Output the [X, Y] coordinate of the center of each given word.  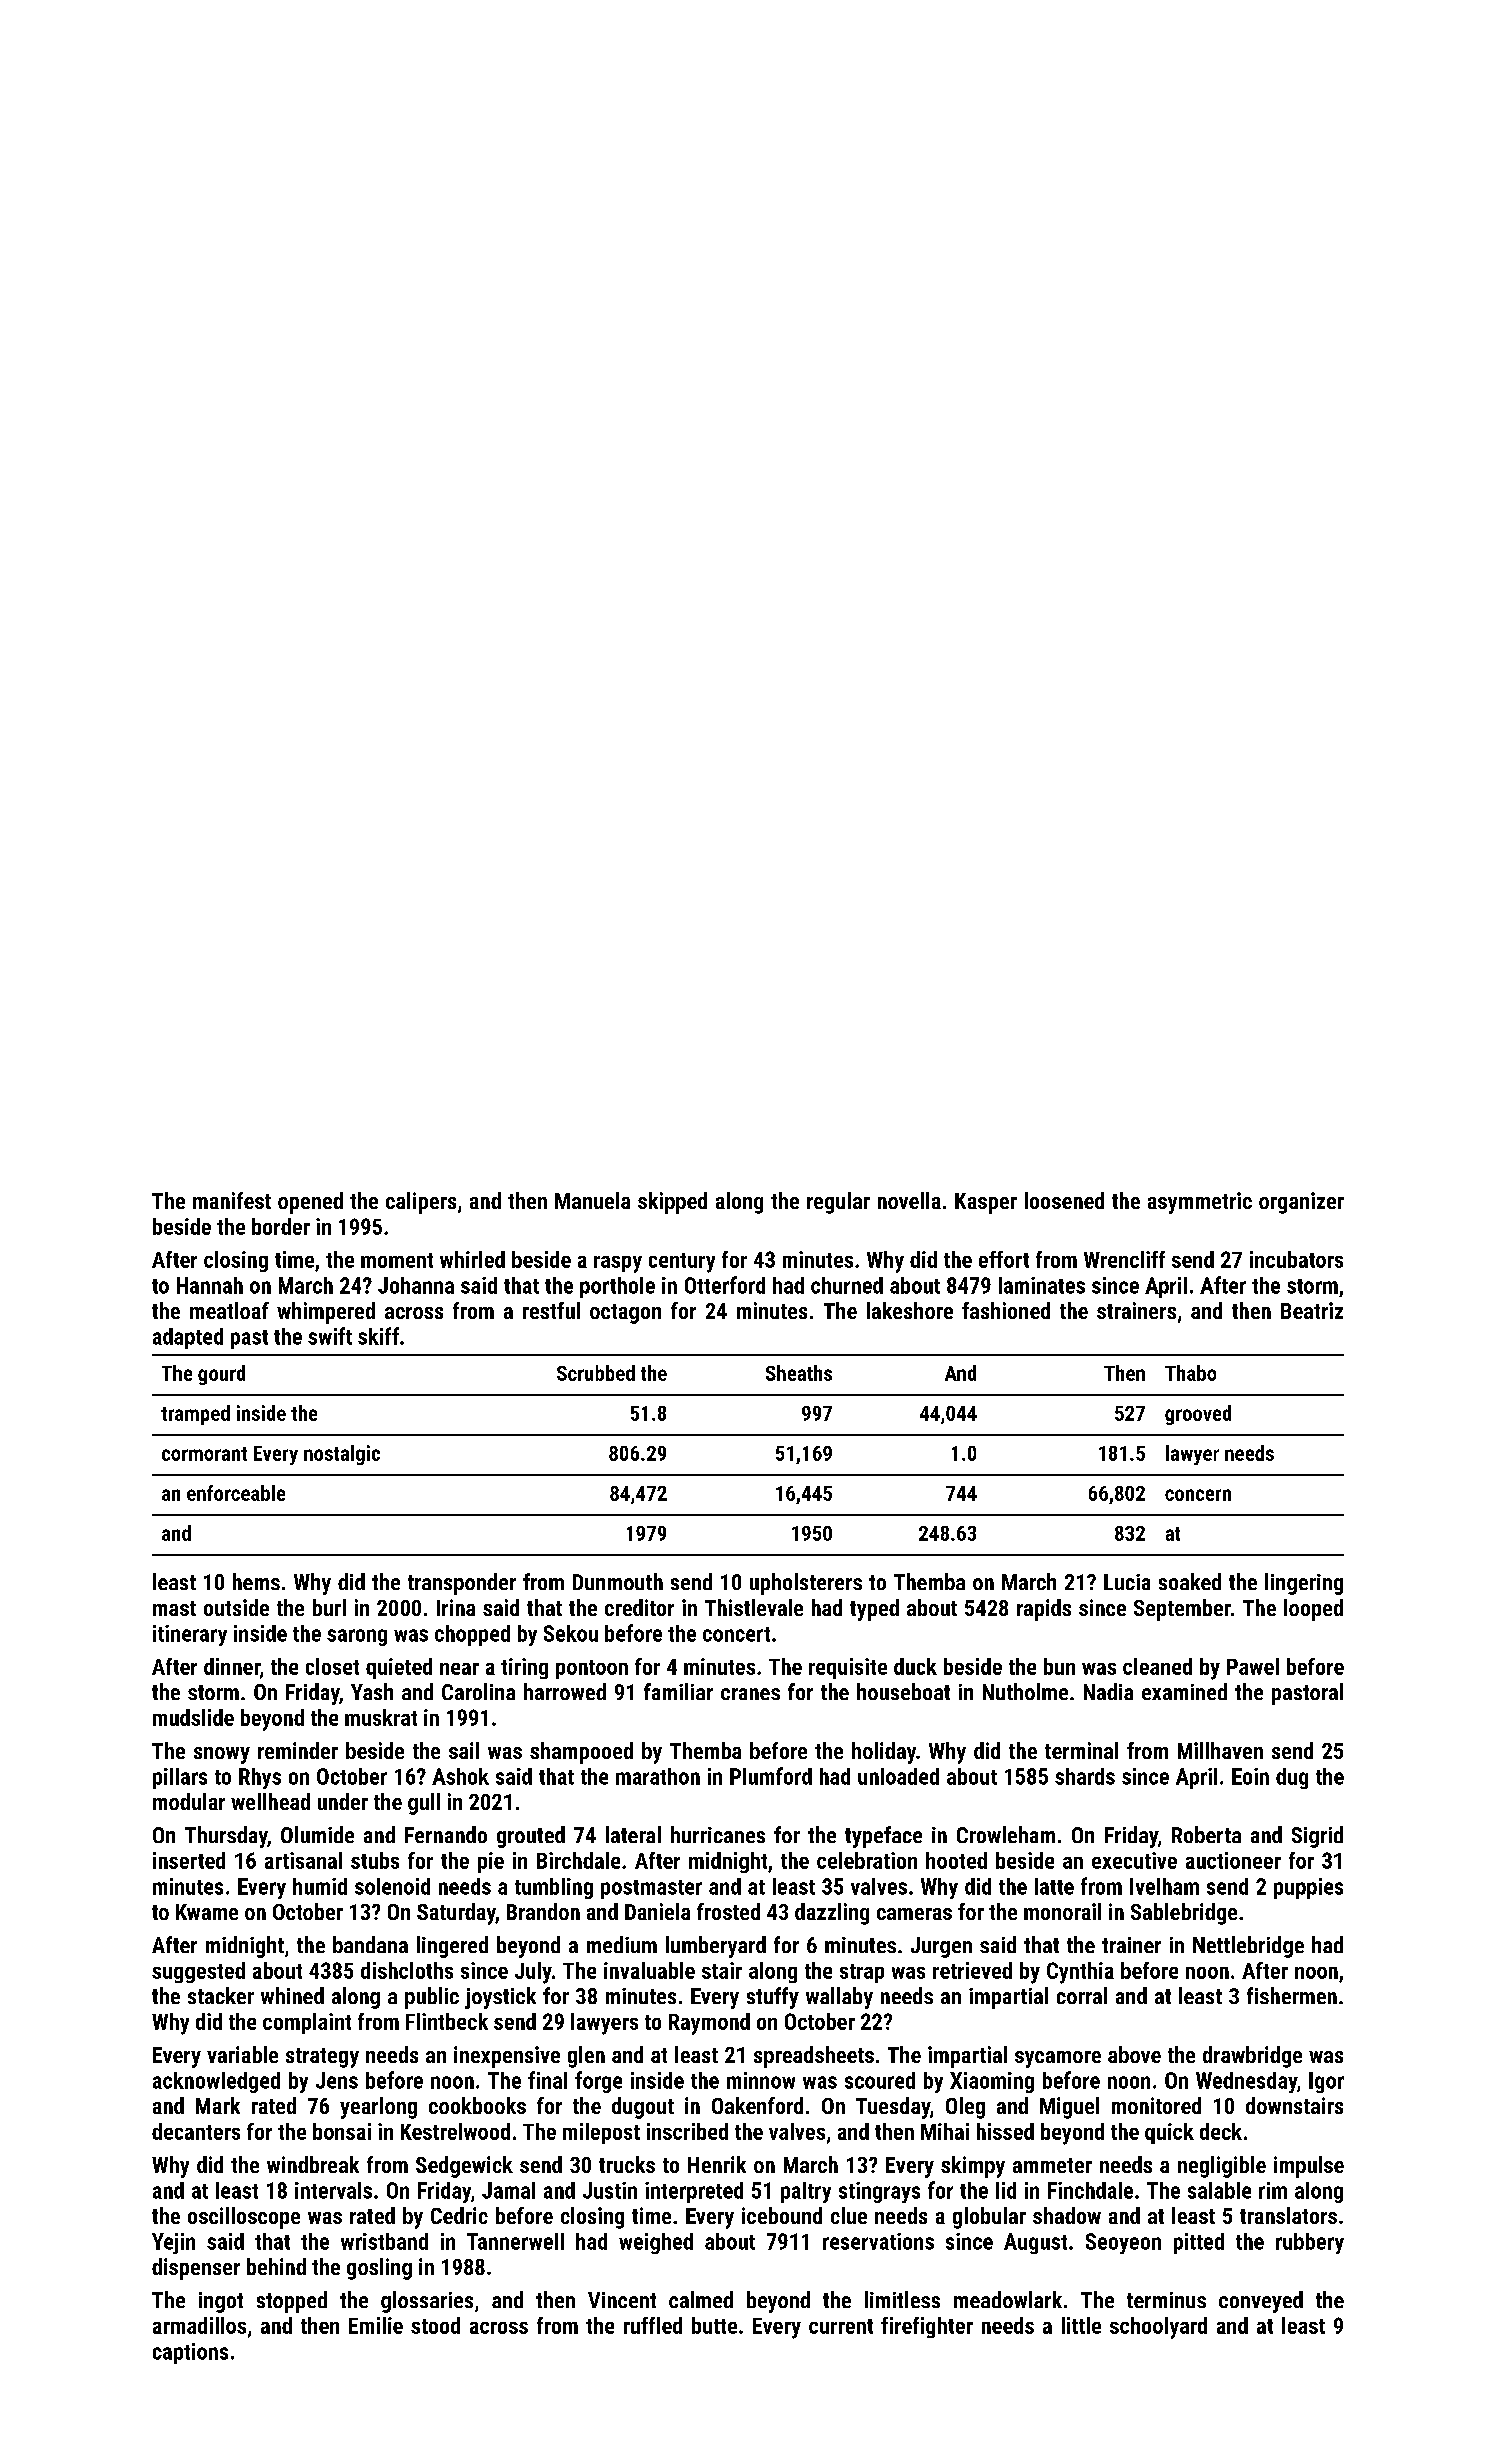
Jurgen [941, 1947]
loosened [1064, 1200]
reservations [878, 2241]
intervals [333, 2190]
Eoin [1250, 1776]
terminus [1166, 2300]
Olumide [317, 1834]
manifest [232, 1200]
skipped [672, 1203]
